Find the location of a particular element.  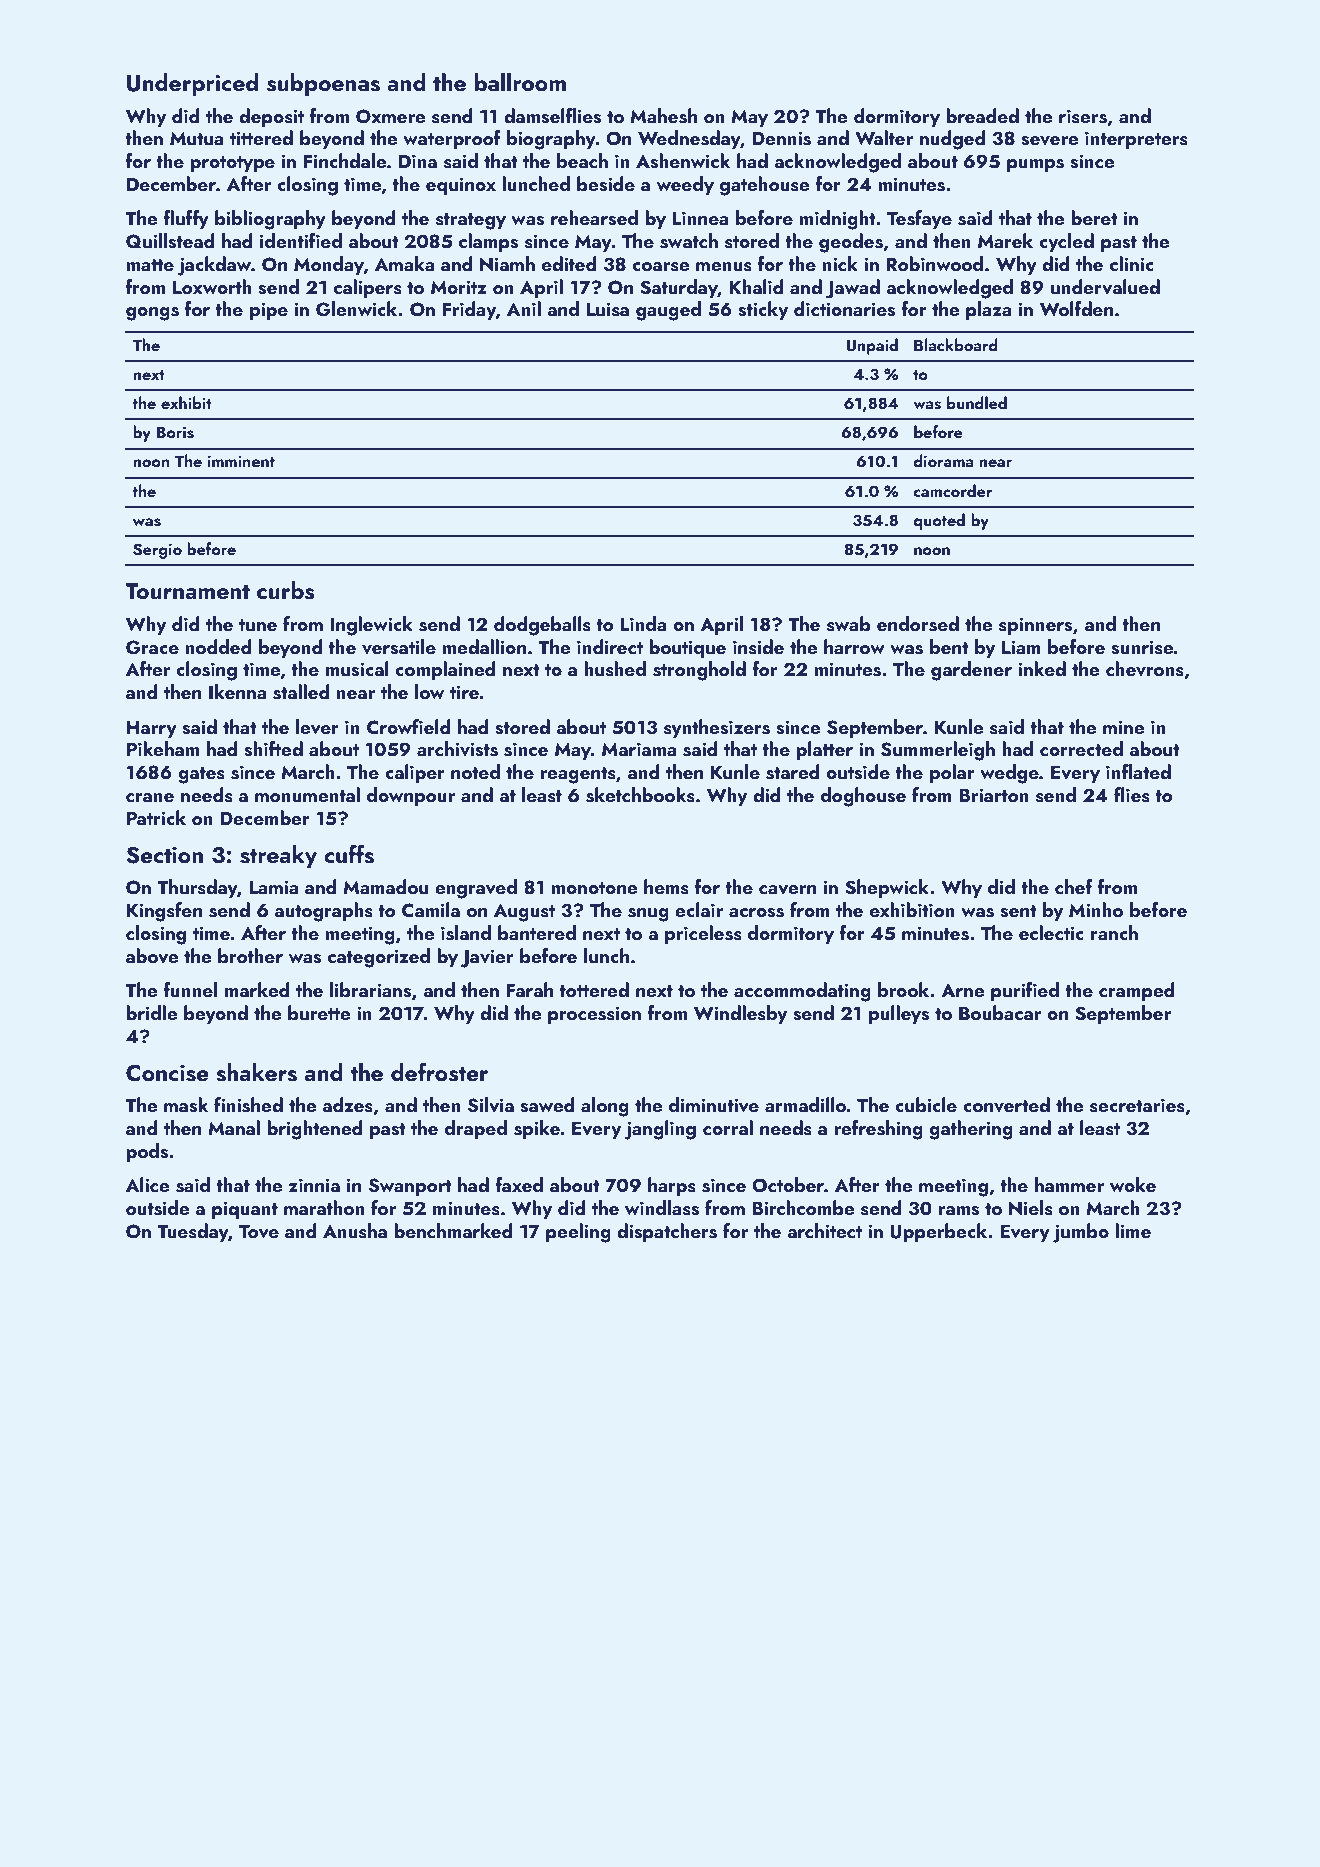

eclectic is located at coordinates (1051, 932).
